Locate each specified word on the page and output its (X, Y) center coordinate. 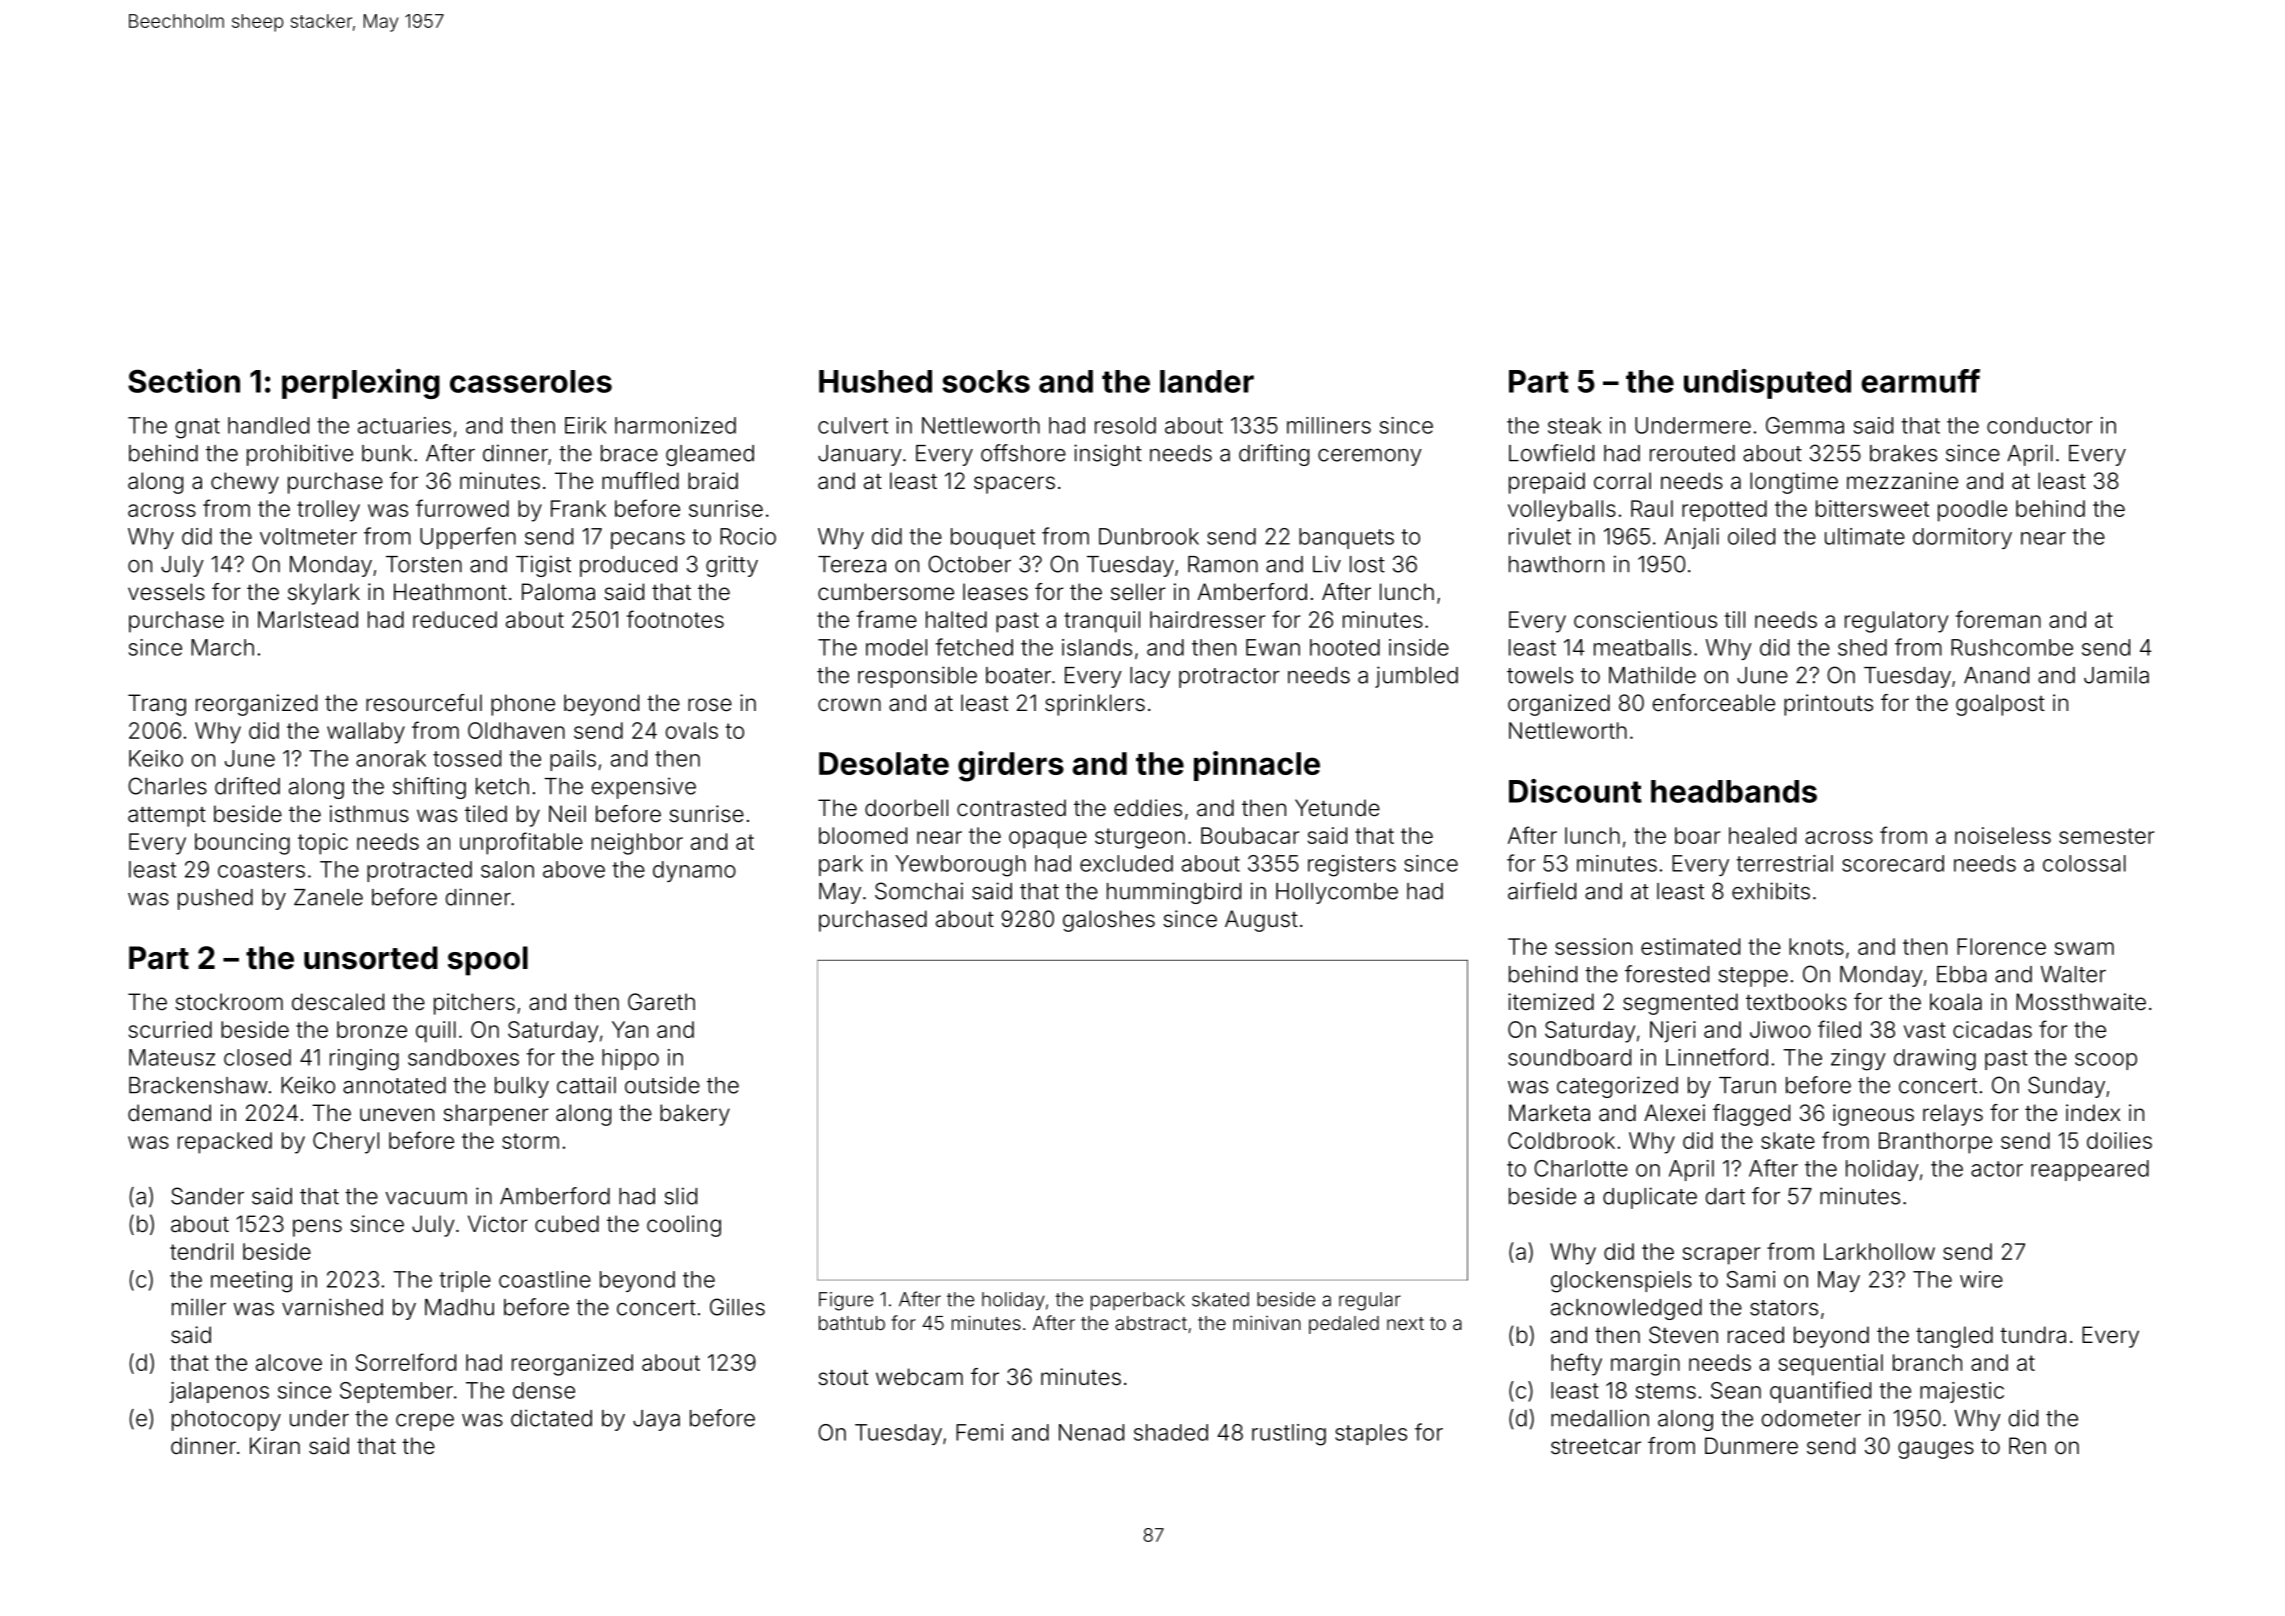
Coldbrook (1561, 1140)
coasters (261, 870)
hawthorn (1556, 564)
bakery (695, 1115)
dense (544, 1390)
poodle (1972, 511)
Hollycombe (1337, 893)
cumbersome (886, 592)
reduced (455, 619)
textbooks (1796, 1002)
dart (1725, 1196)
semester (2106, 836)
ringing (364, 1060)
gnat (197, 428)
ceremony (1370, 457)
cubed (567, 1224)
